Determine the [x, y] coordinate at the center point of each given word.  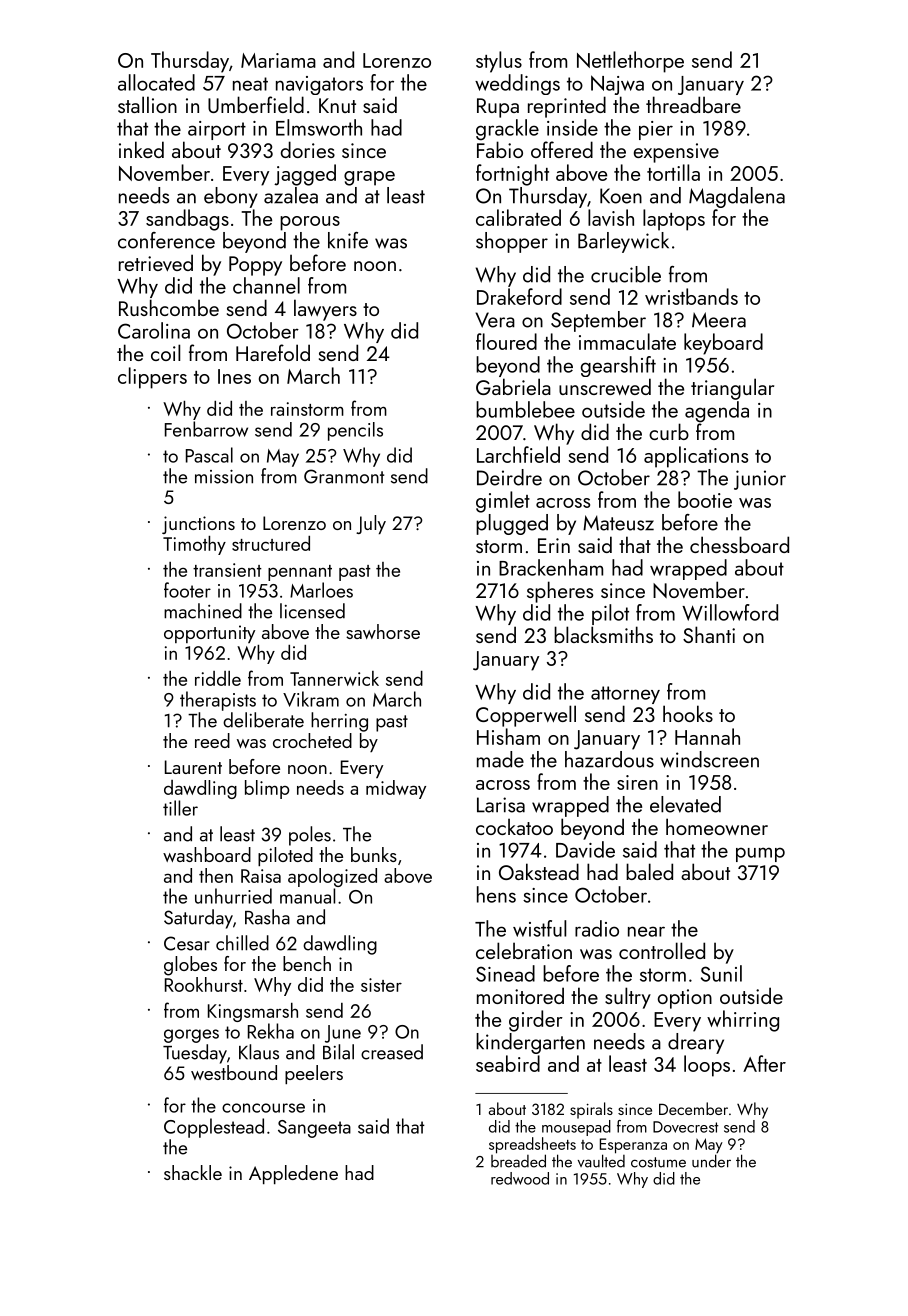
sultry [628, 998]
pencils [355, 431]
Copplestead [214, 1128]
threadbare [693, 104]
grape [369, 178]
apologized [332, 877]
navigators [319, 85]
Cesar [187, 943]
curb [669, 431]
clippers [152, 378]
